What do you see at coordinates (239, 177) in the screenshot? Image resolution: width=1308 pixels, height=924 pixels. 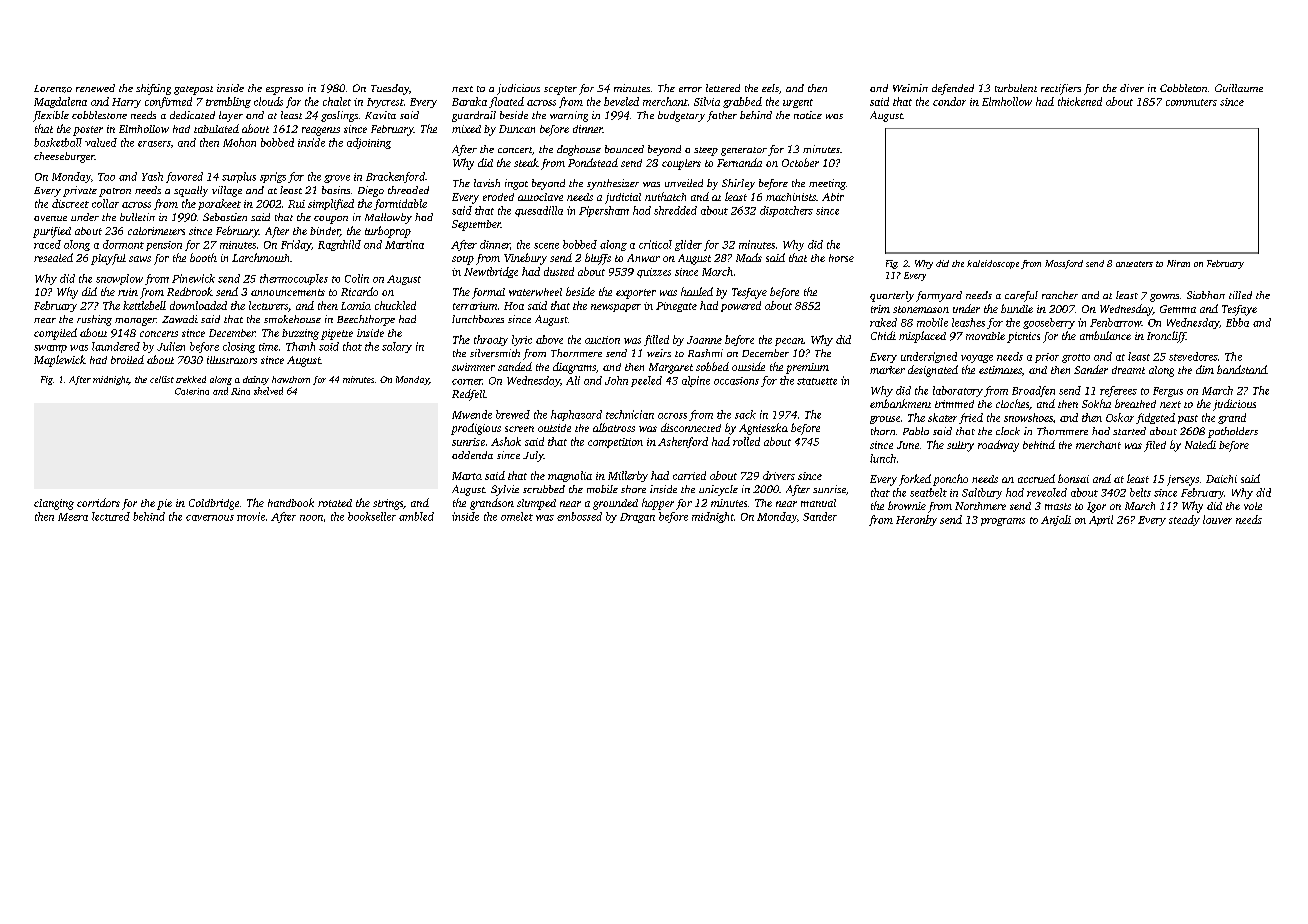 I see `surplus` at bounding box center [239, 177].
